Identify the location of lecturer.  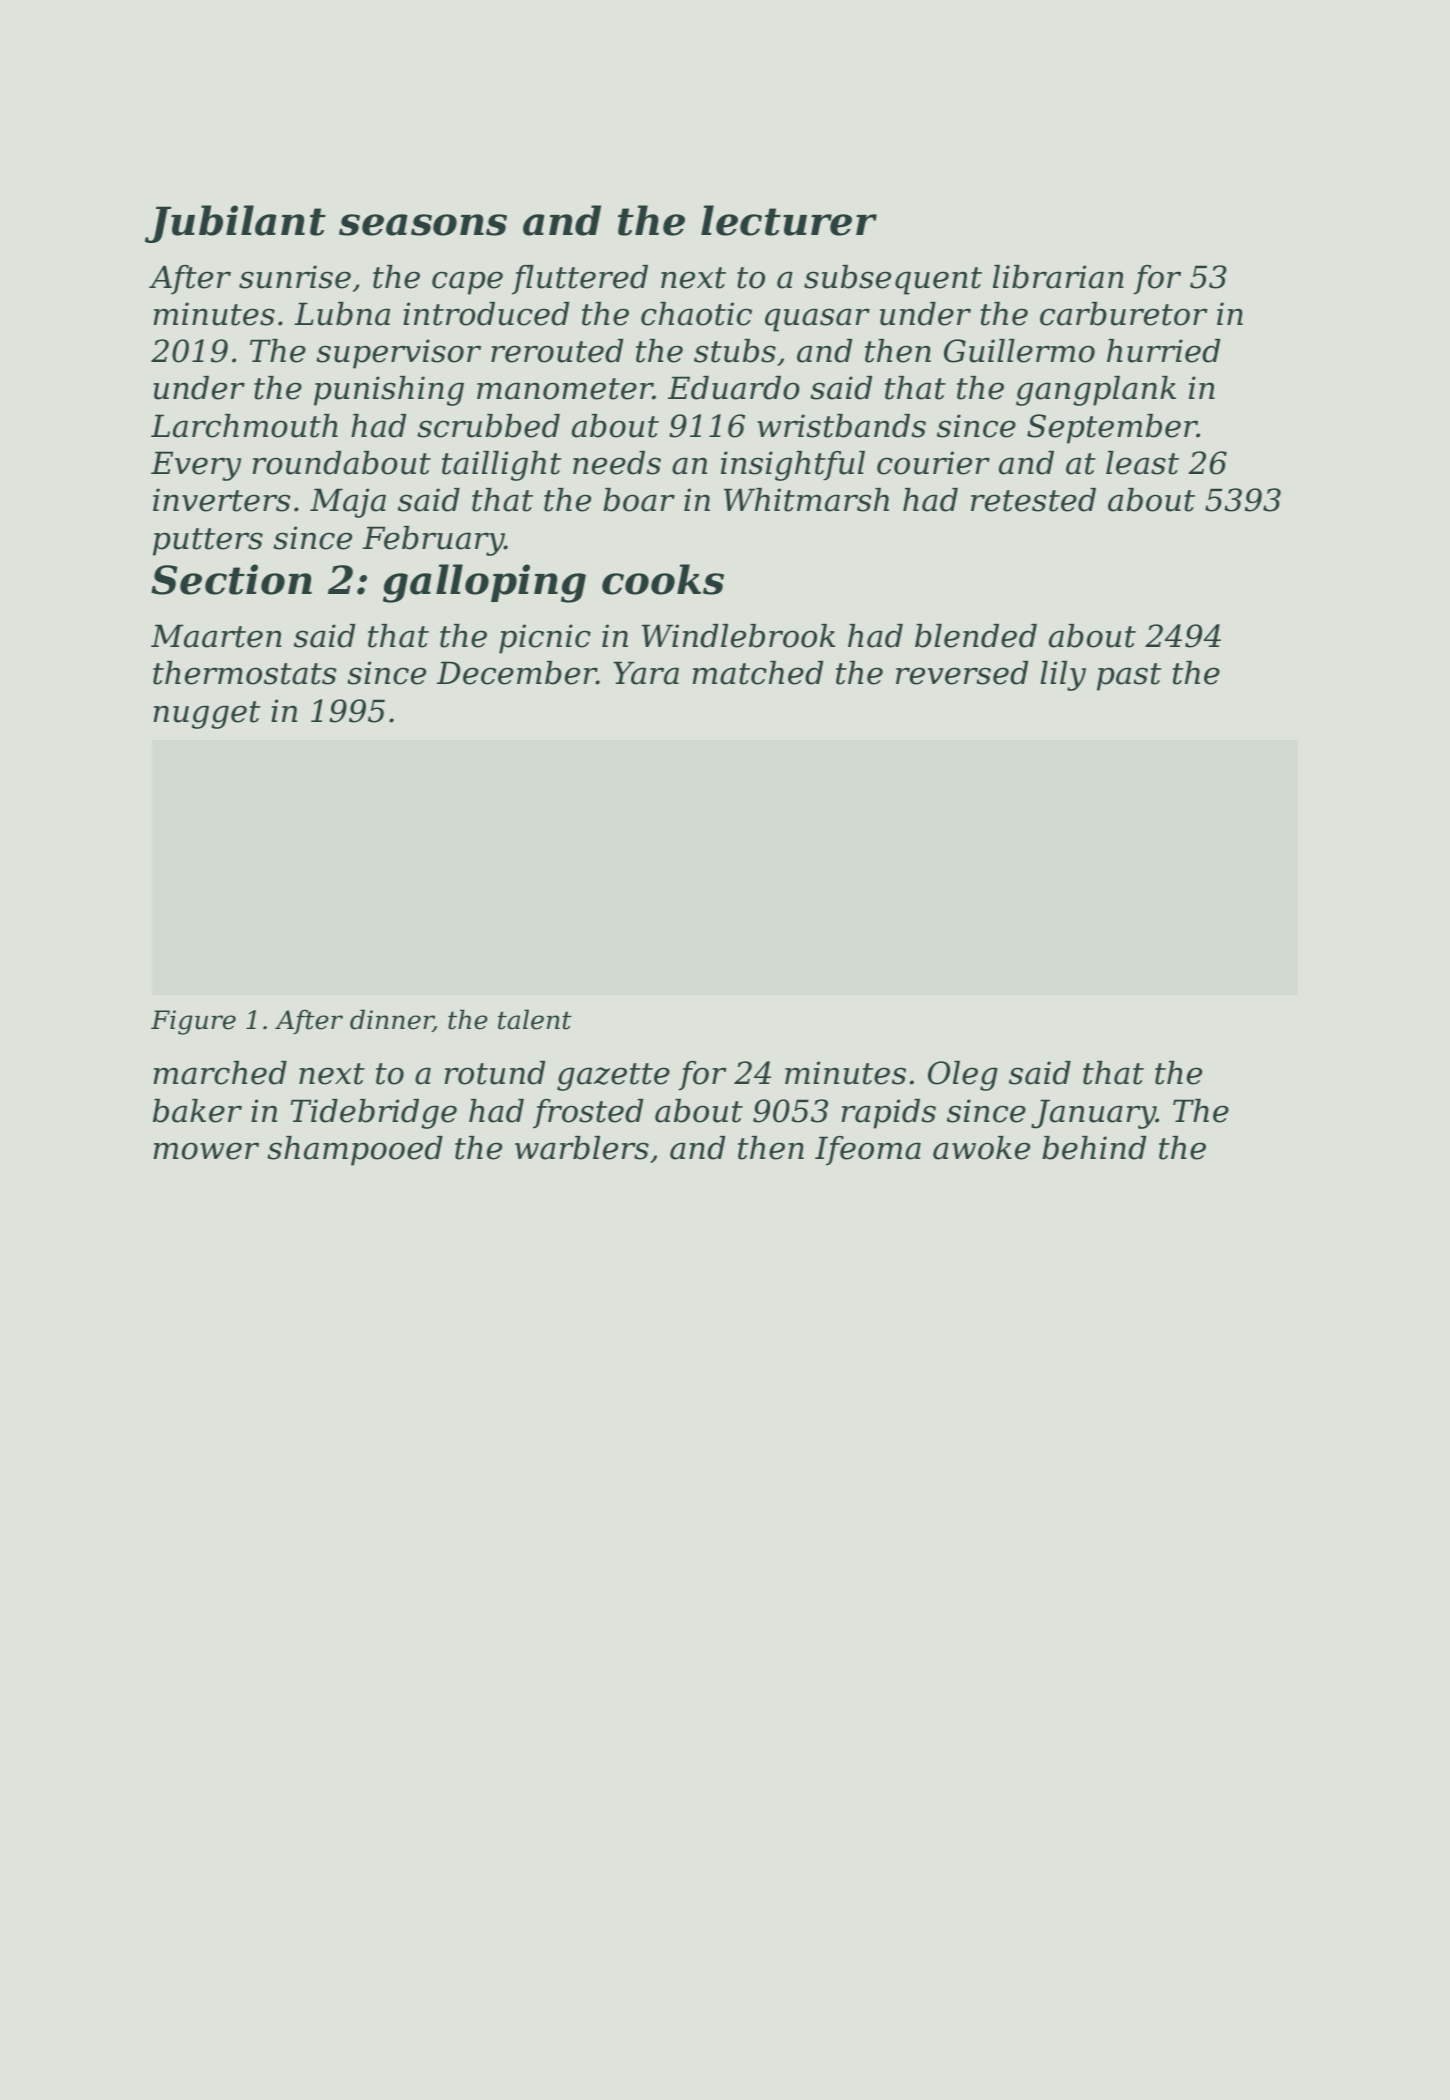
(789, 220).
